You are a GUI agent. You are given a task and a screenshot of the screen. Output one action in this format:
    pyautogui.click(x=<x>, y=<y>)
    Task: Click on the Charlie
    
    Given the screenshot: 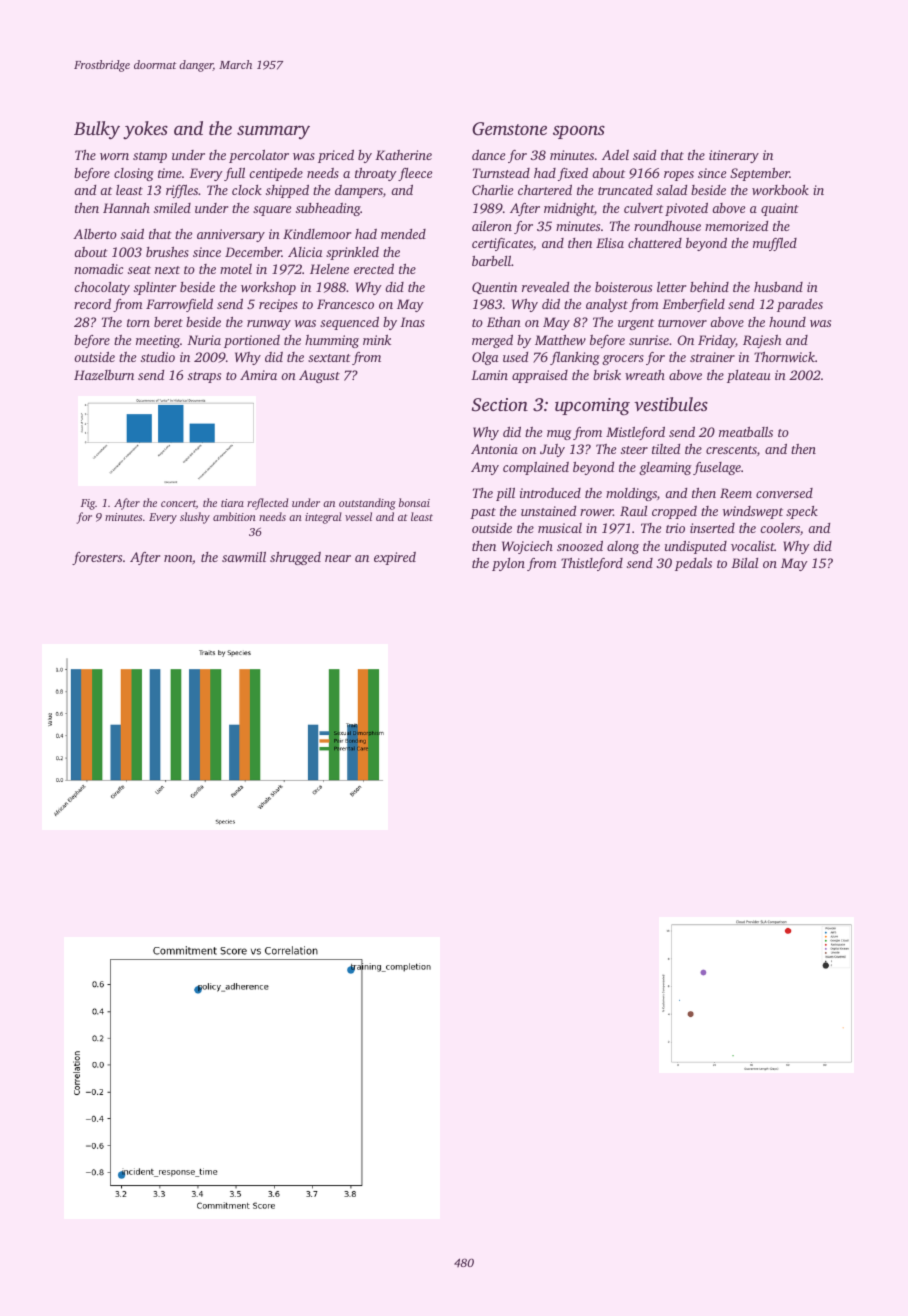 What is the action you would take?
    pyautogui.click(x=493, y=190)
